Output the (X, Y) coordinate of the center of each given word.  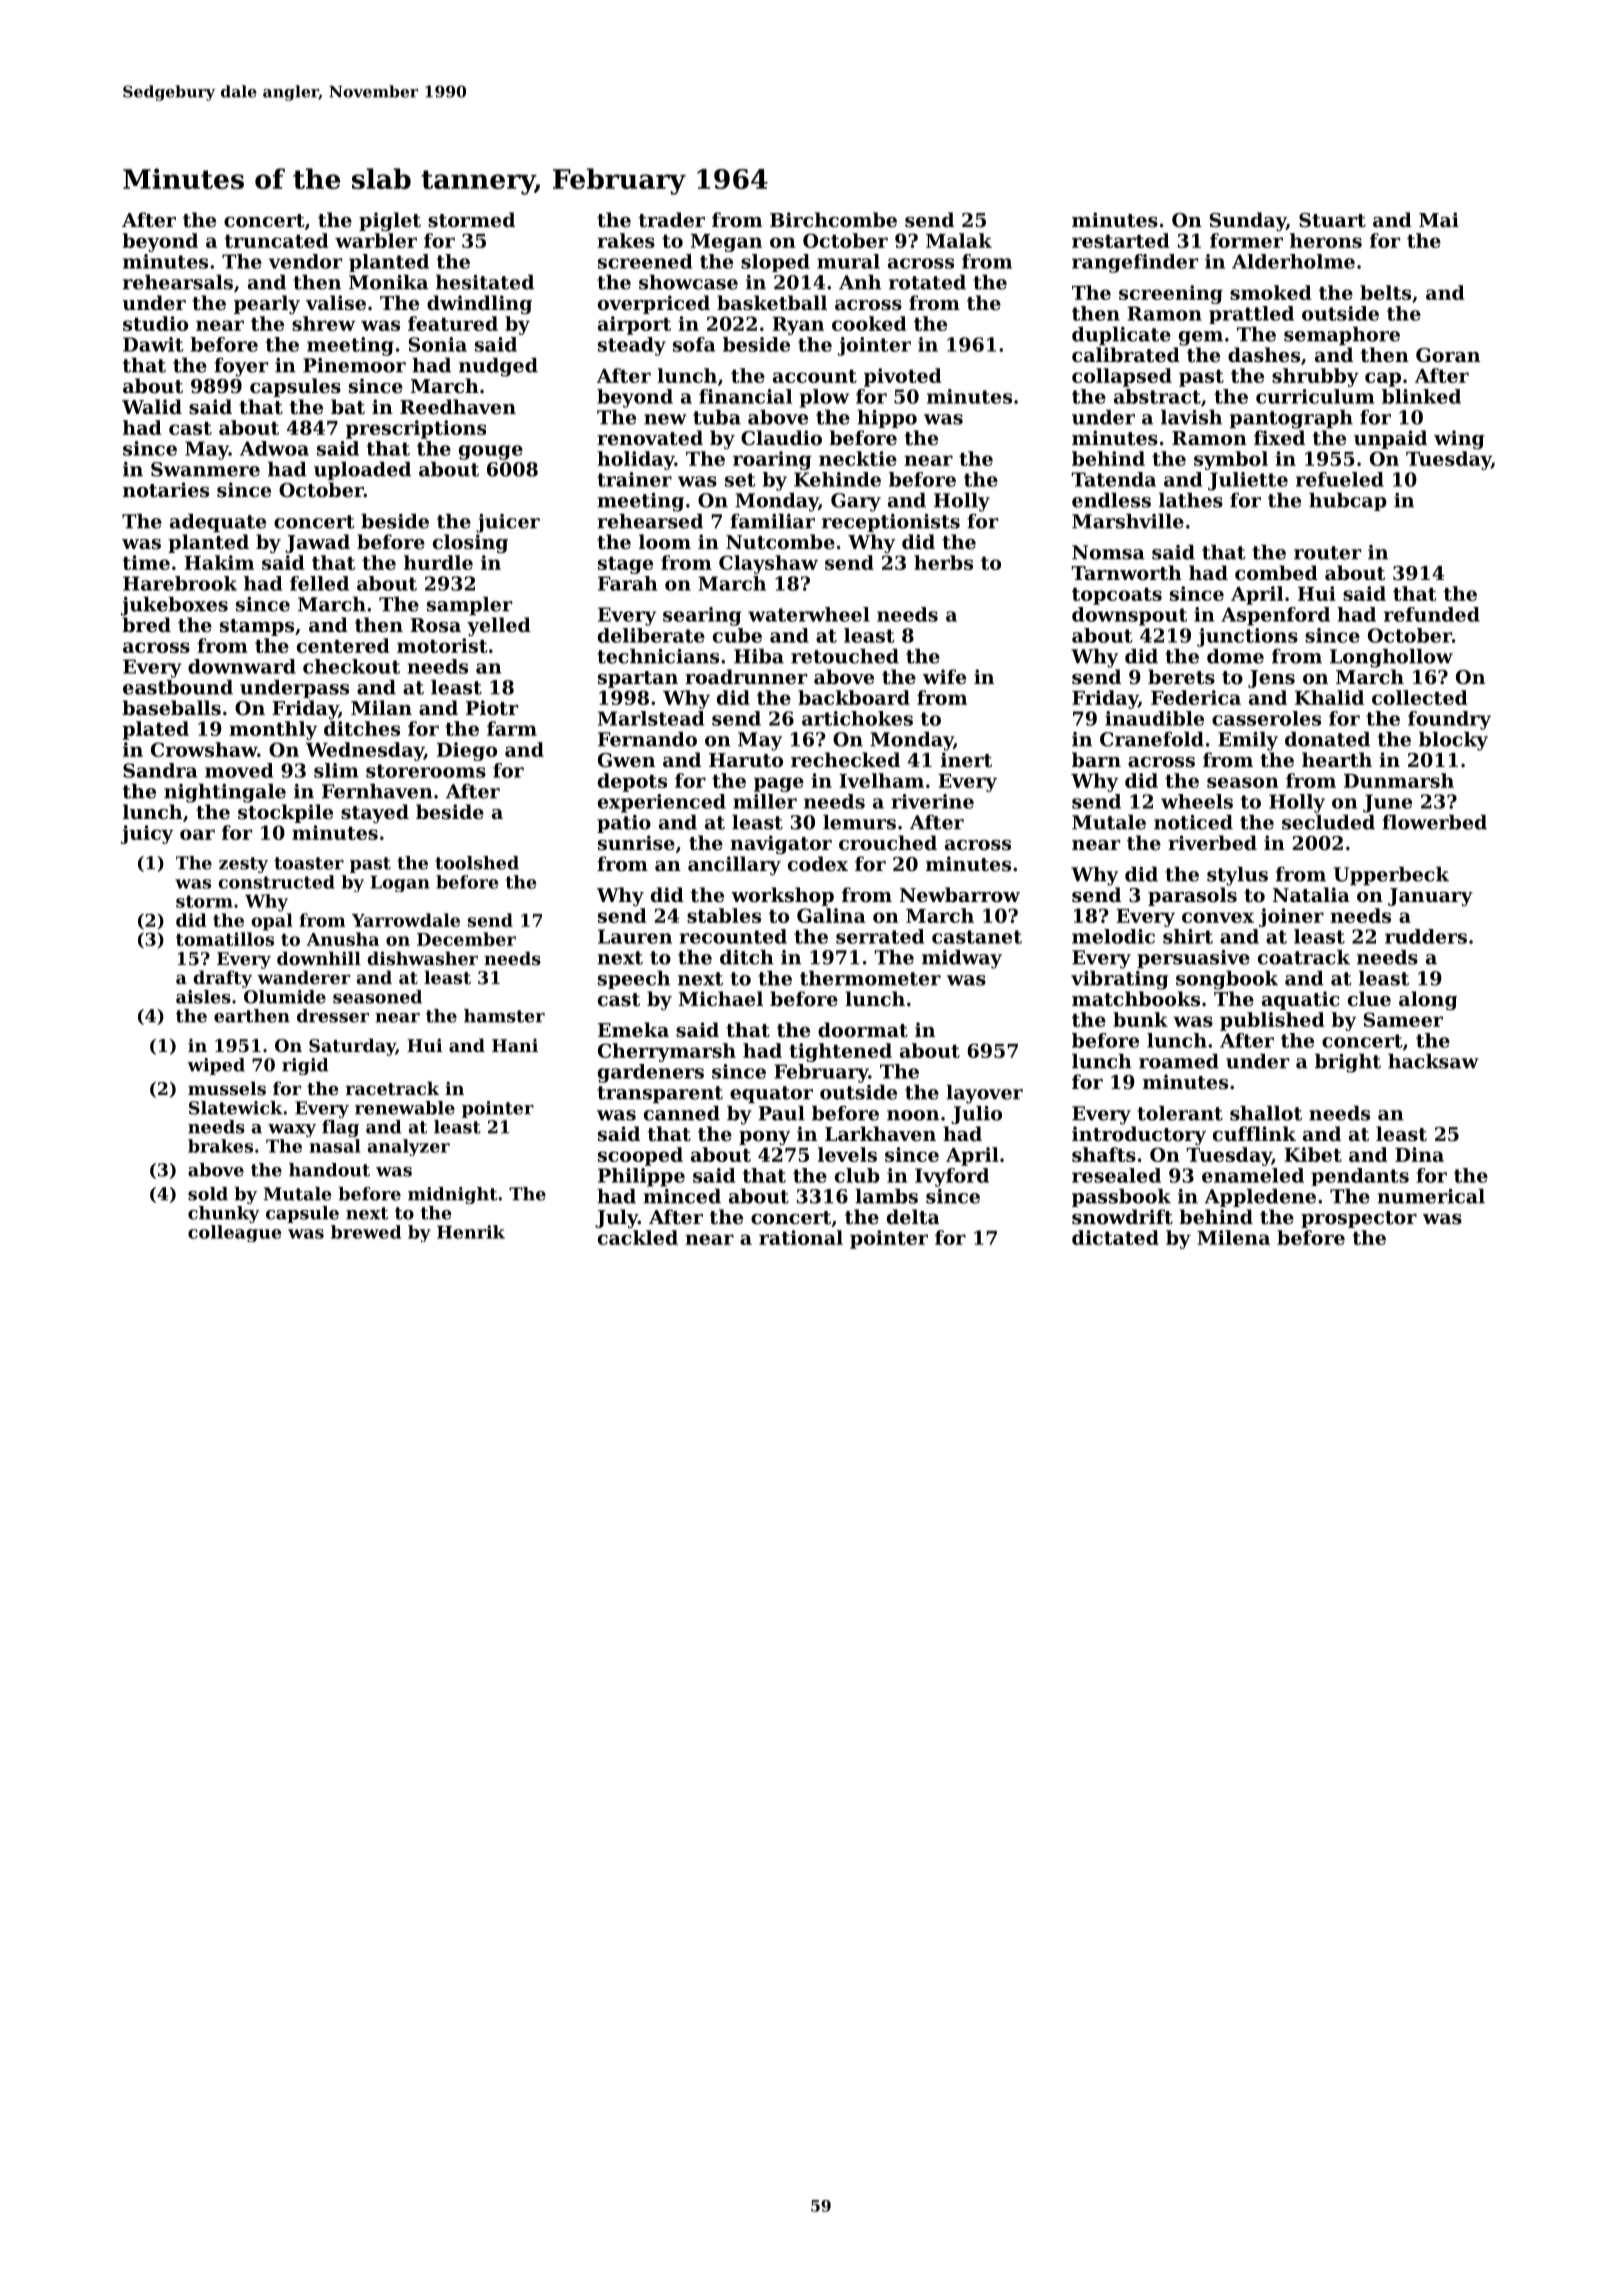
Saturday (352, 1047)
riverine (932, 801)
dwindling (479, 304)
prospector (1359, 1219)
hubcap (1348, 502)
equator (771, 1094)
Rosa (435, 625)
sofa (694, 344)
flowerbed (1434, 822)
